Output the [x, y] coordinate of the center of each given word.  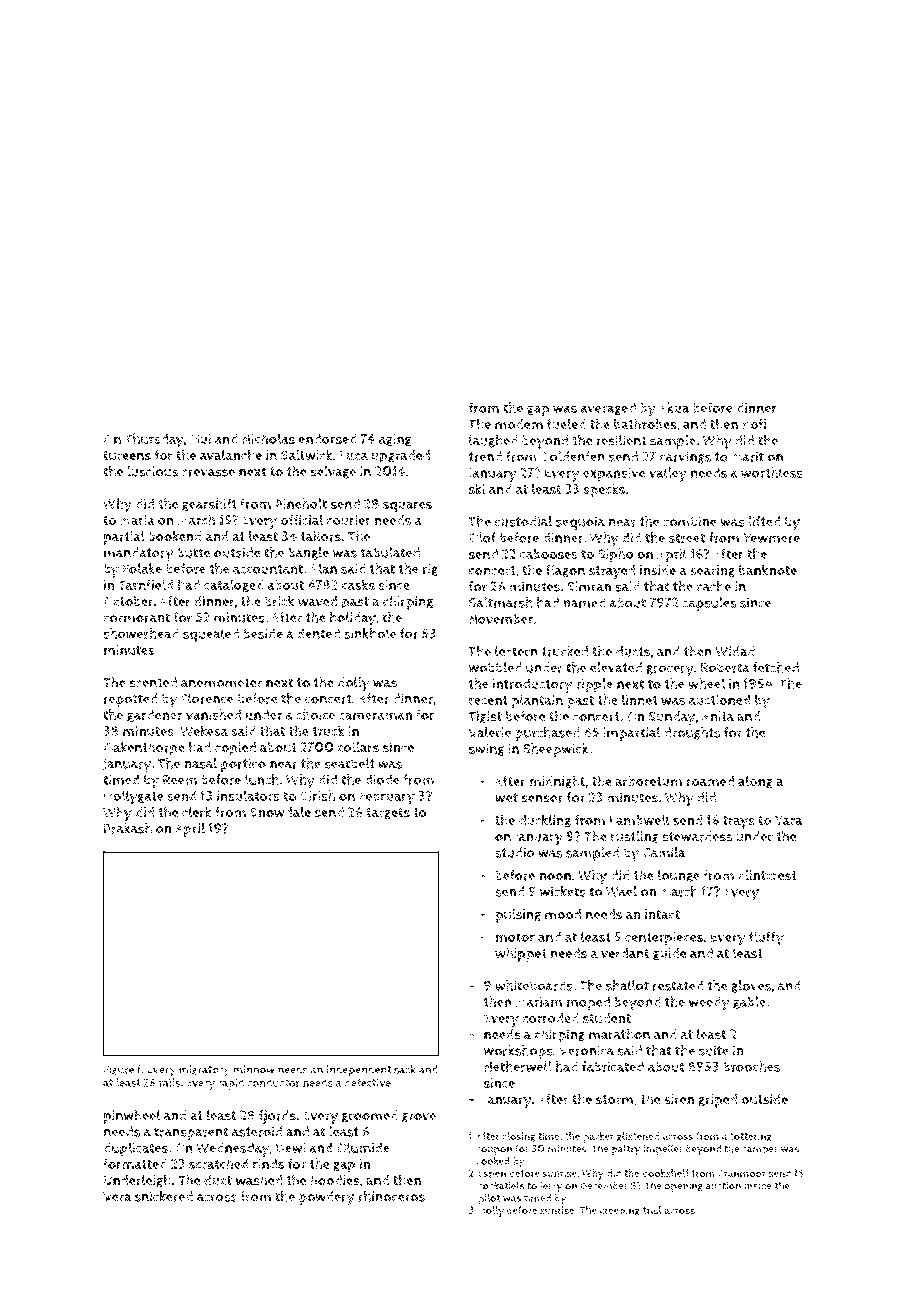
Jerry [551, 1187]
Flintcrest [767, 875]
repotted [131, 700]
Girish [317, 796]
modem [519, 424]
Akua [674, 408]
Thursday [154, 440]
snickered [164, 1196]
